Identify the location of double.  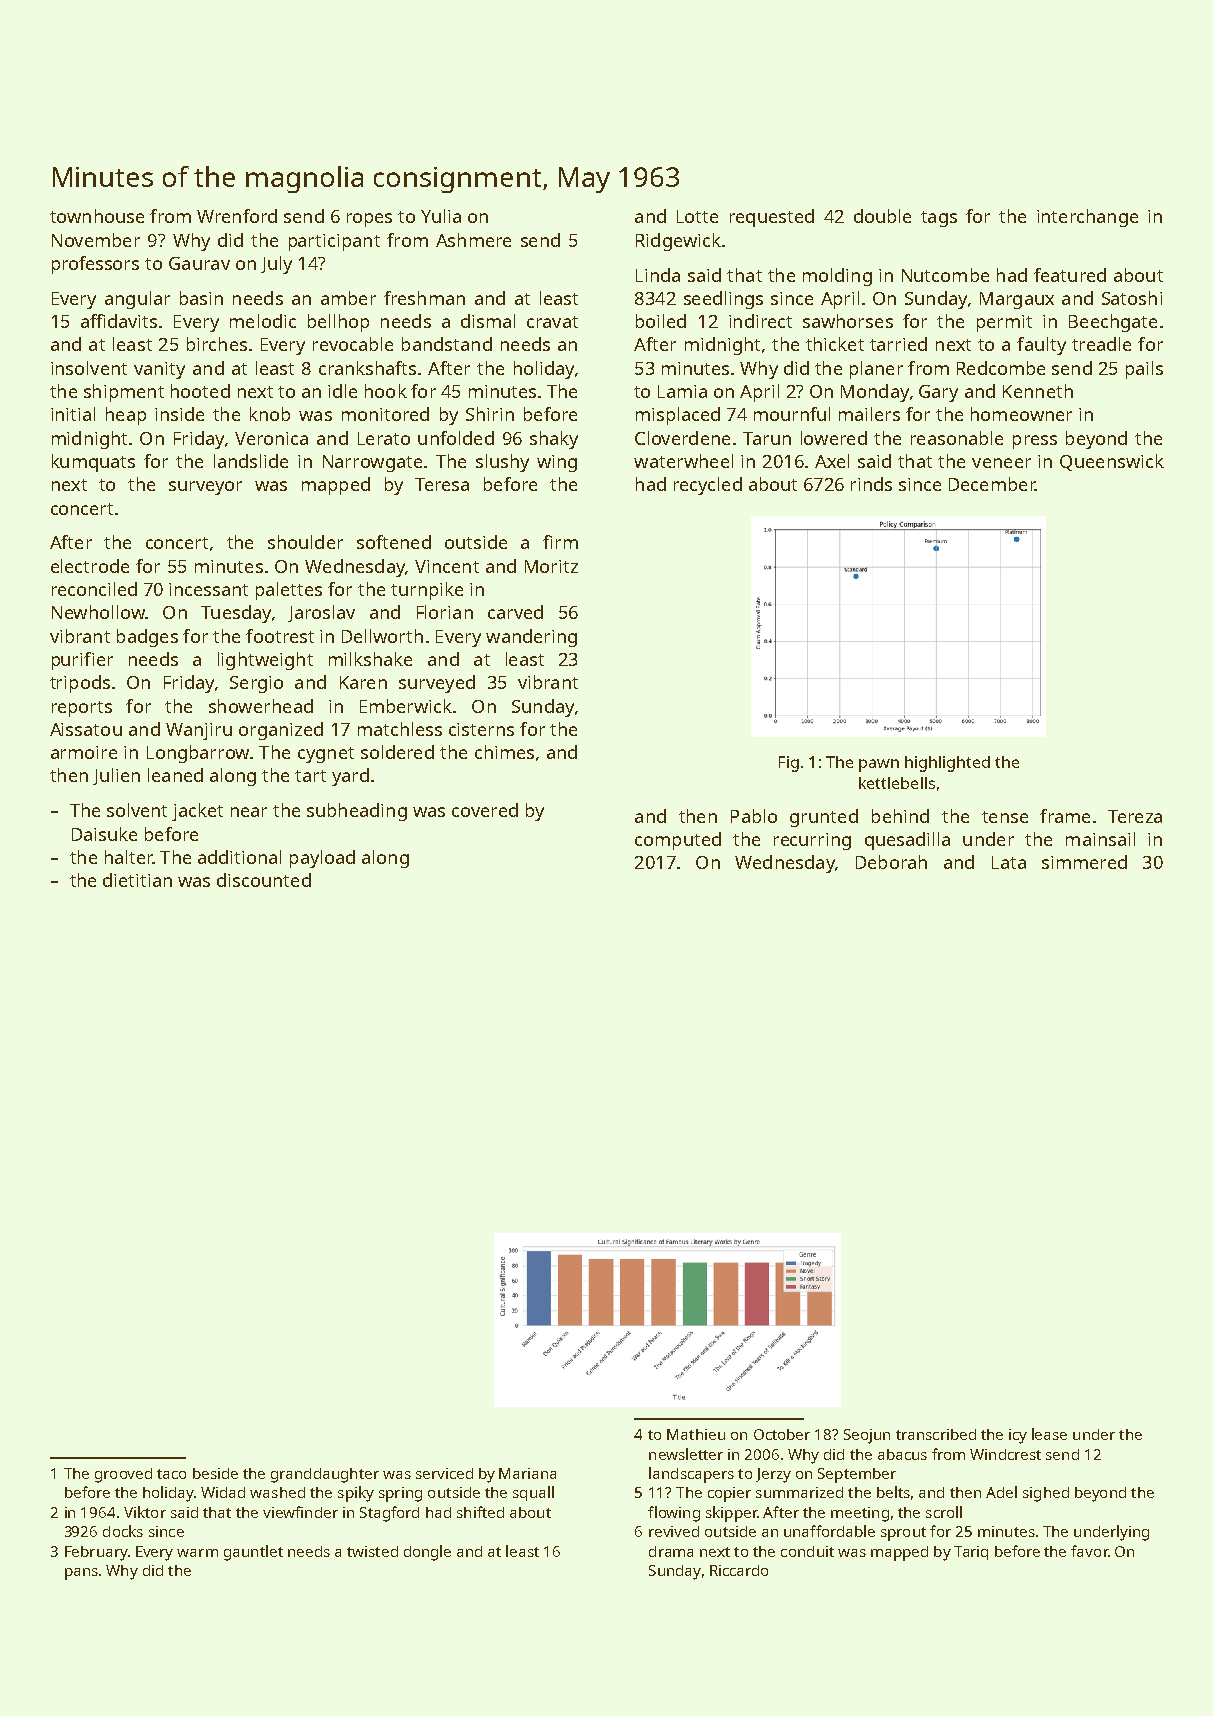
(882, 216).
